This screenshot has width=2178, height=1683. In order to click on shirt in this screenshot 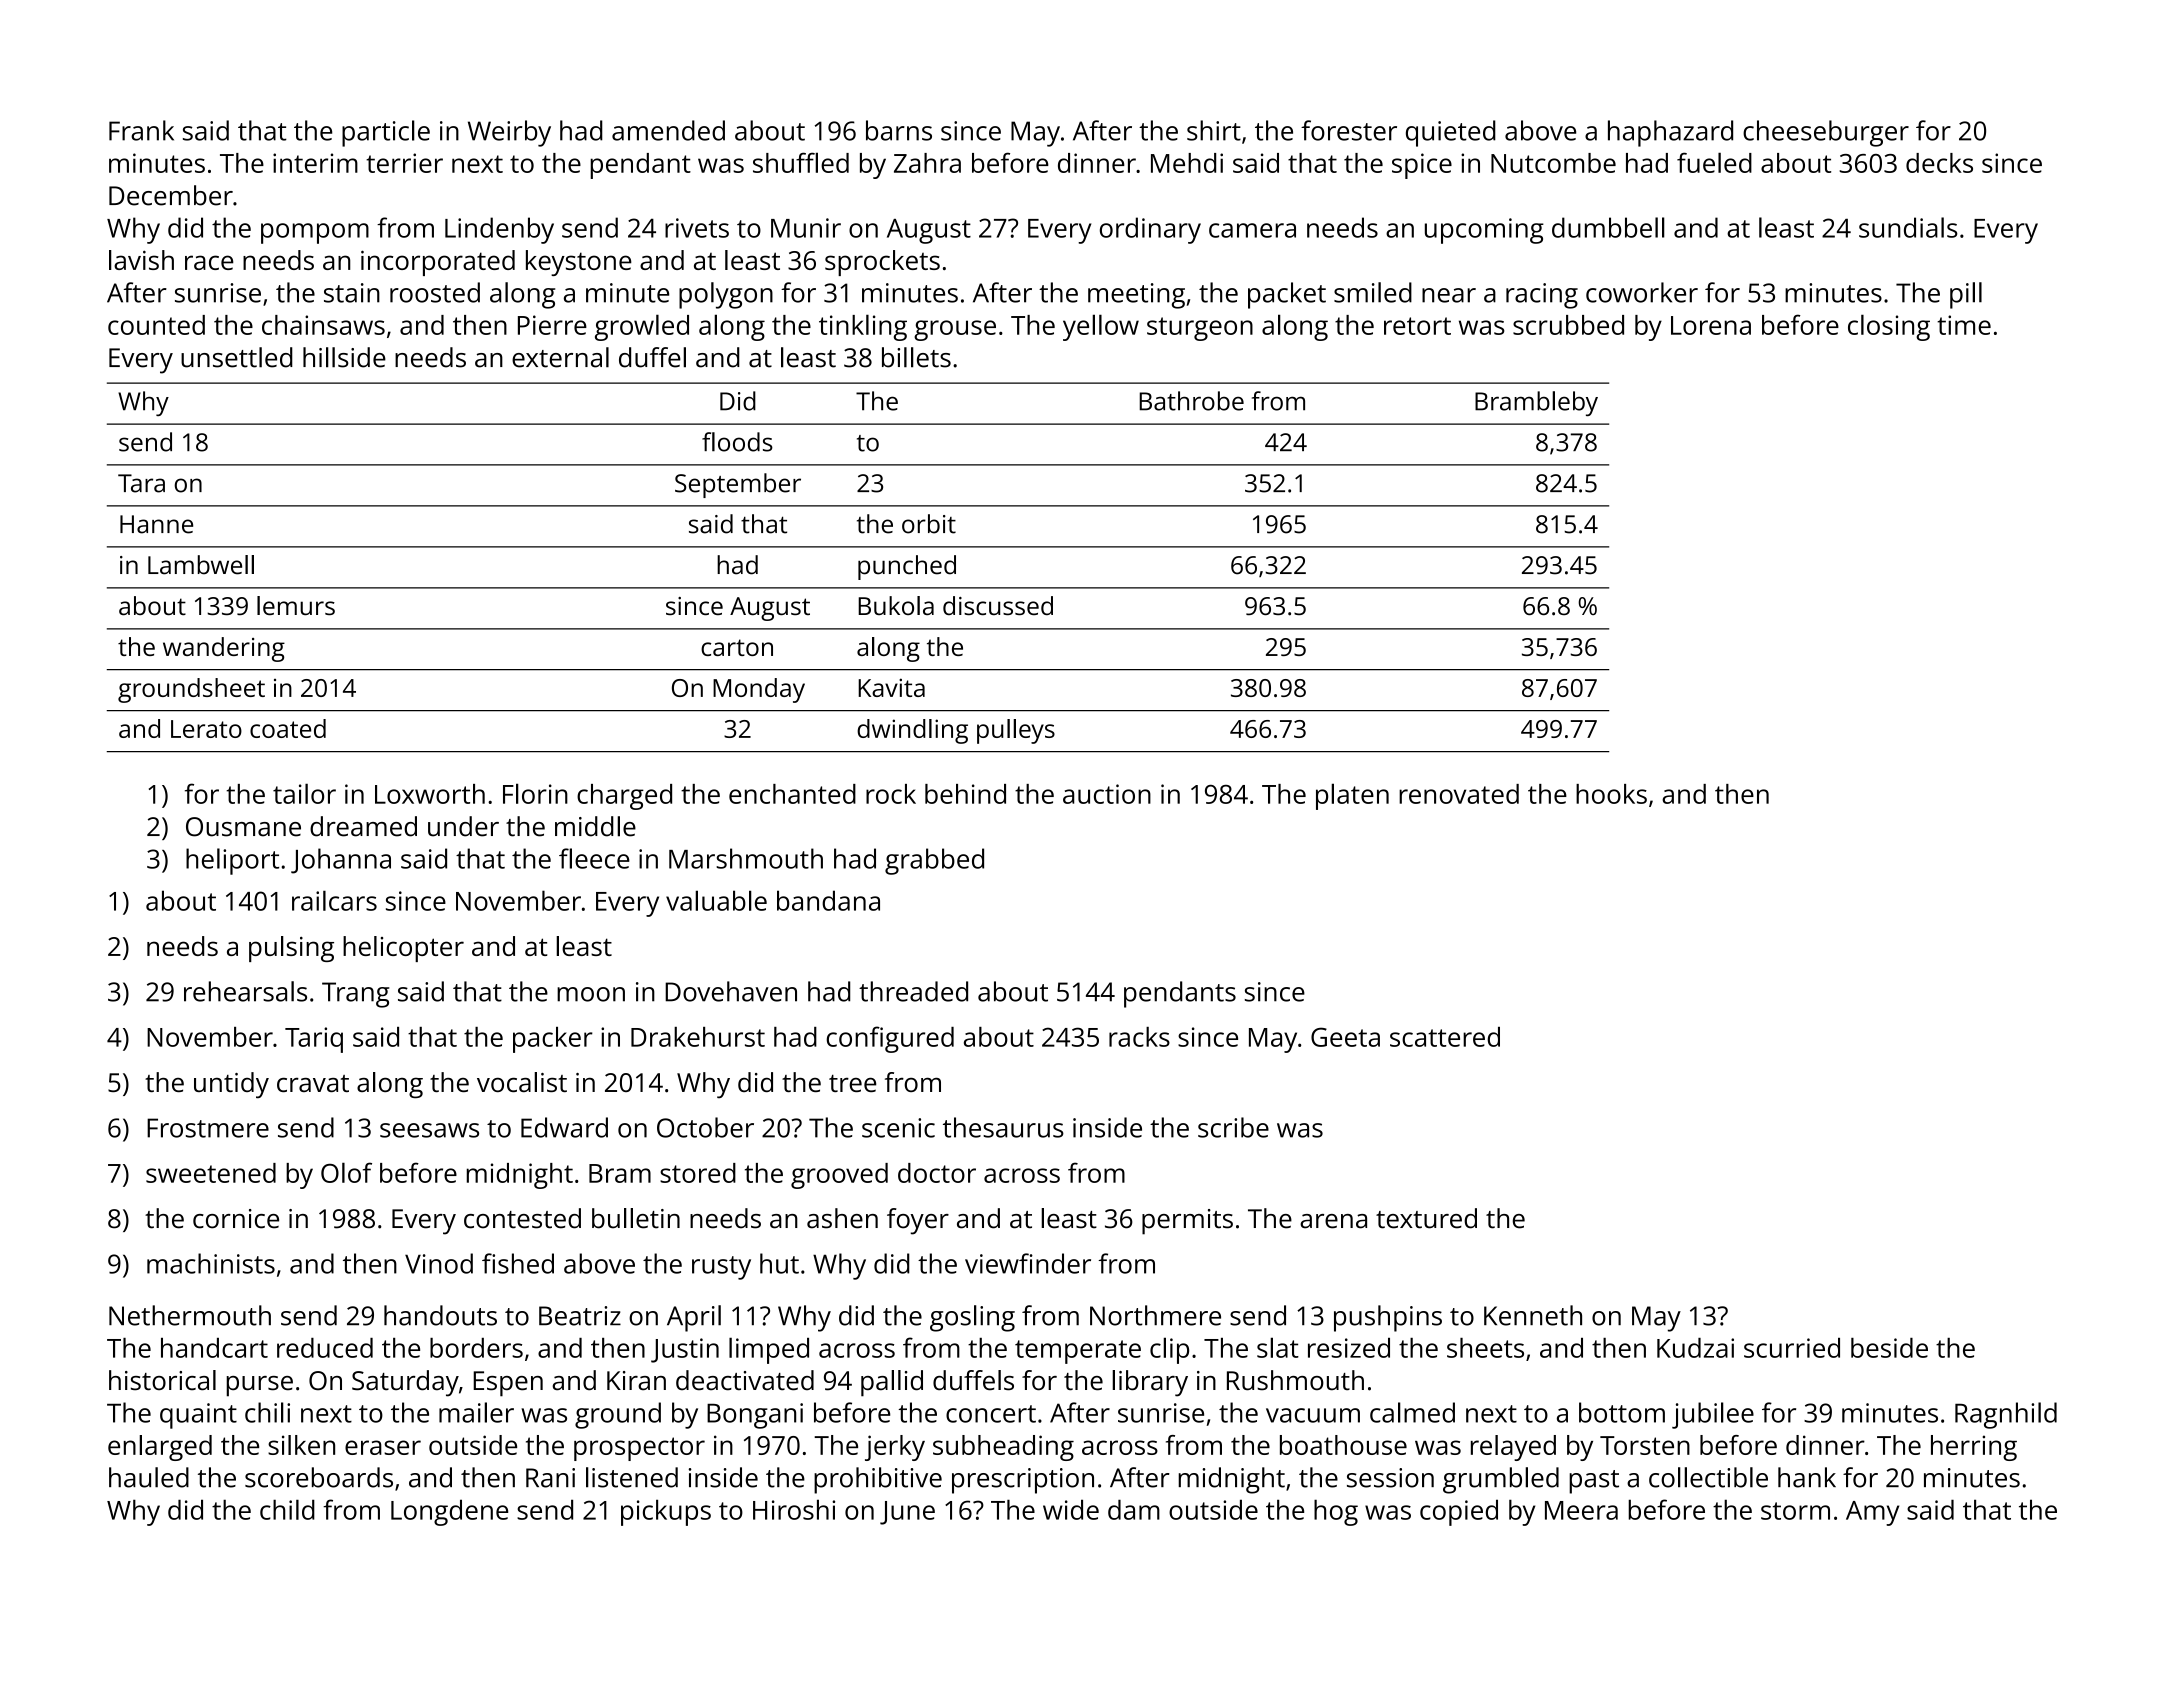, I will do `click(1214, 130)`.
